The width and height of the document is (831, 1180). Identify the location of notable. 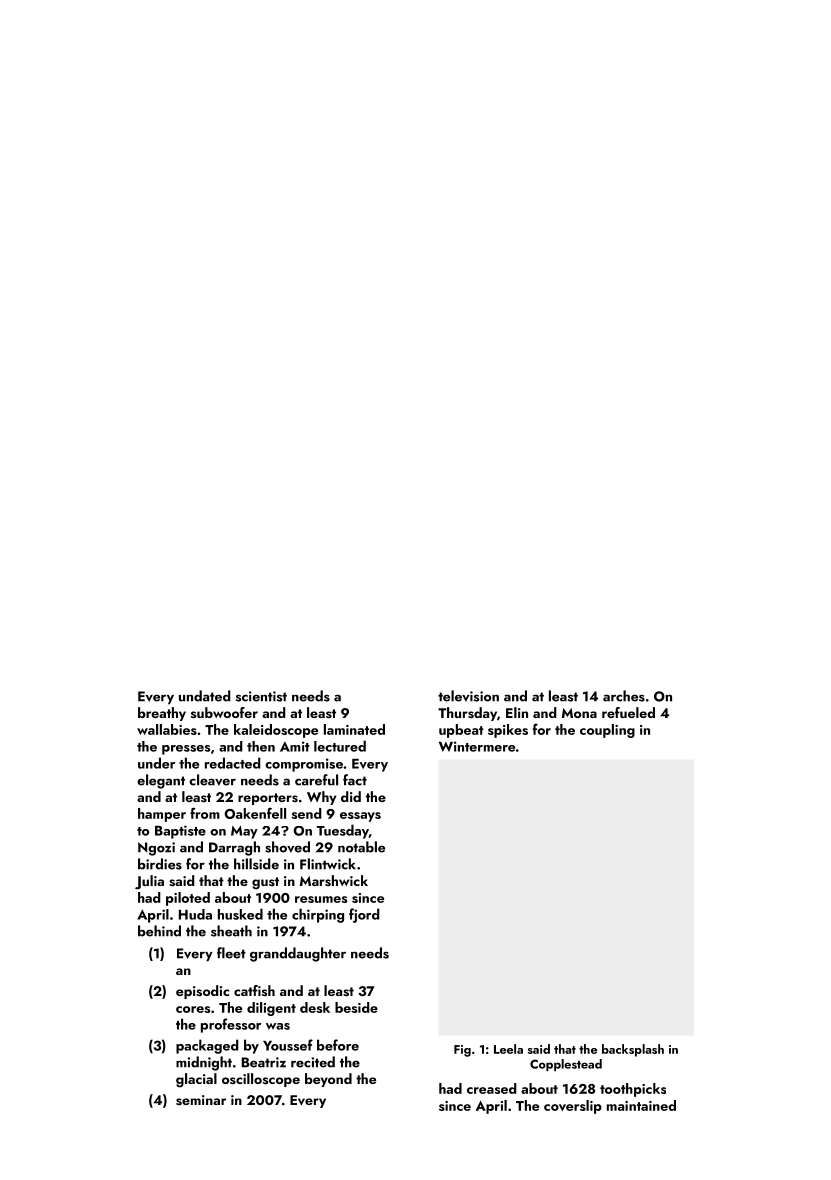
(361, 847).
